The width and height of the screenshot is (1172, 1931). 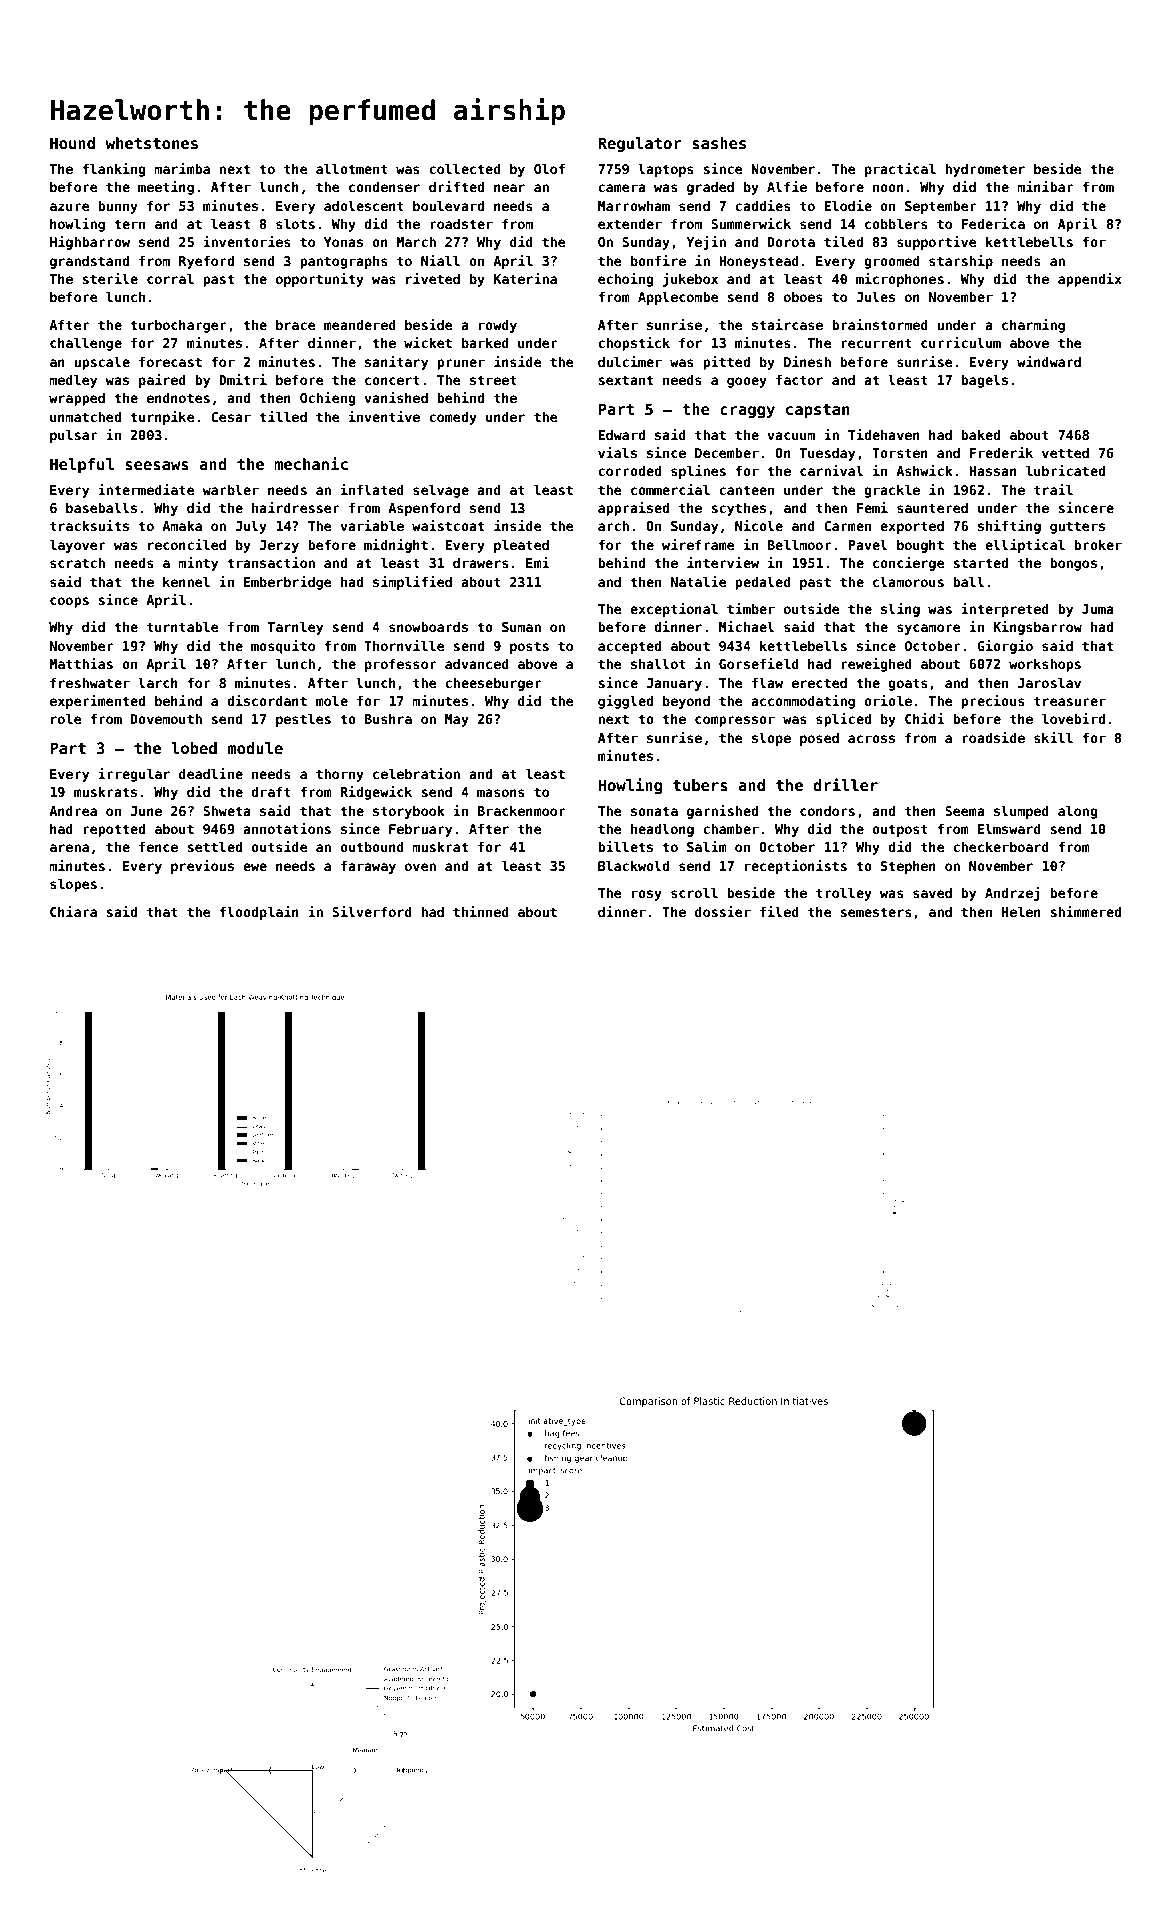 What do you see at coordinates (961, 262) in the screenshot?
I see `starship` at bounding box center [961, 262].
